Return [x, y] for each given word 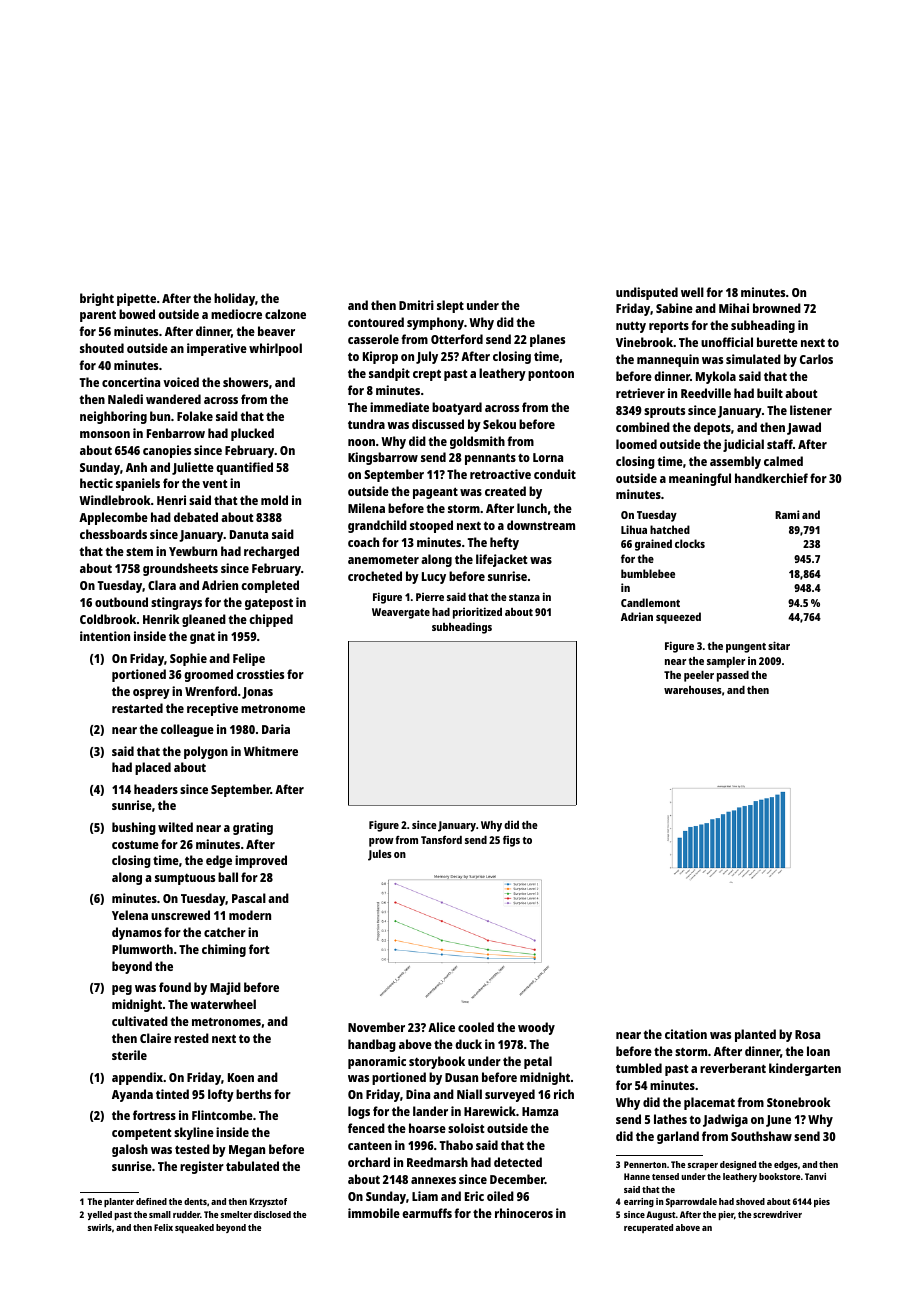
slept [450, 306]
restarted [137, 708]
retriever [640, 393]
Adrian [637, 616]
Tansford [441, 840]
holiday [234, 299]
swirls [100, 1227]
